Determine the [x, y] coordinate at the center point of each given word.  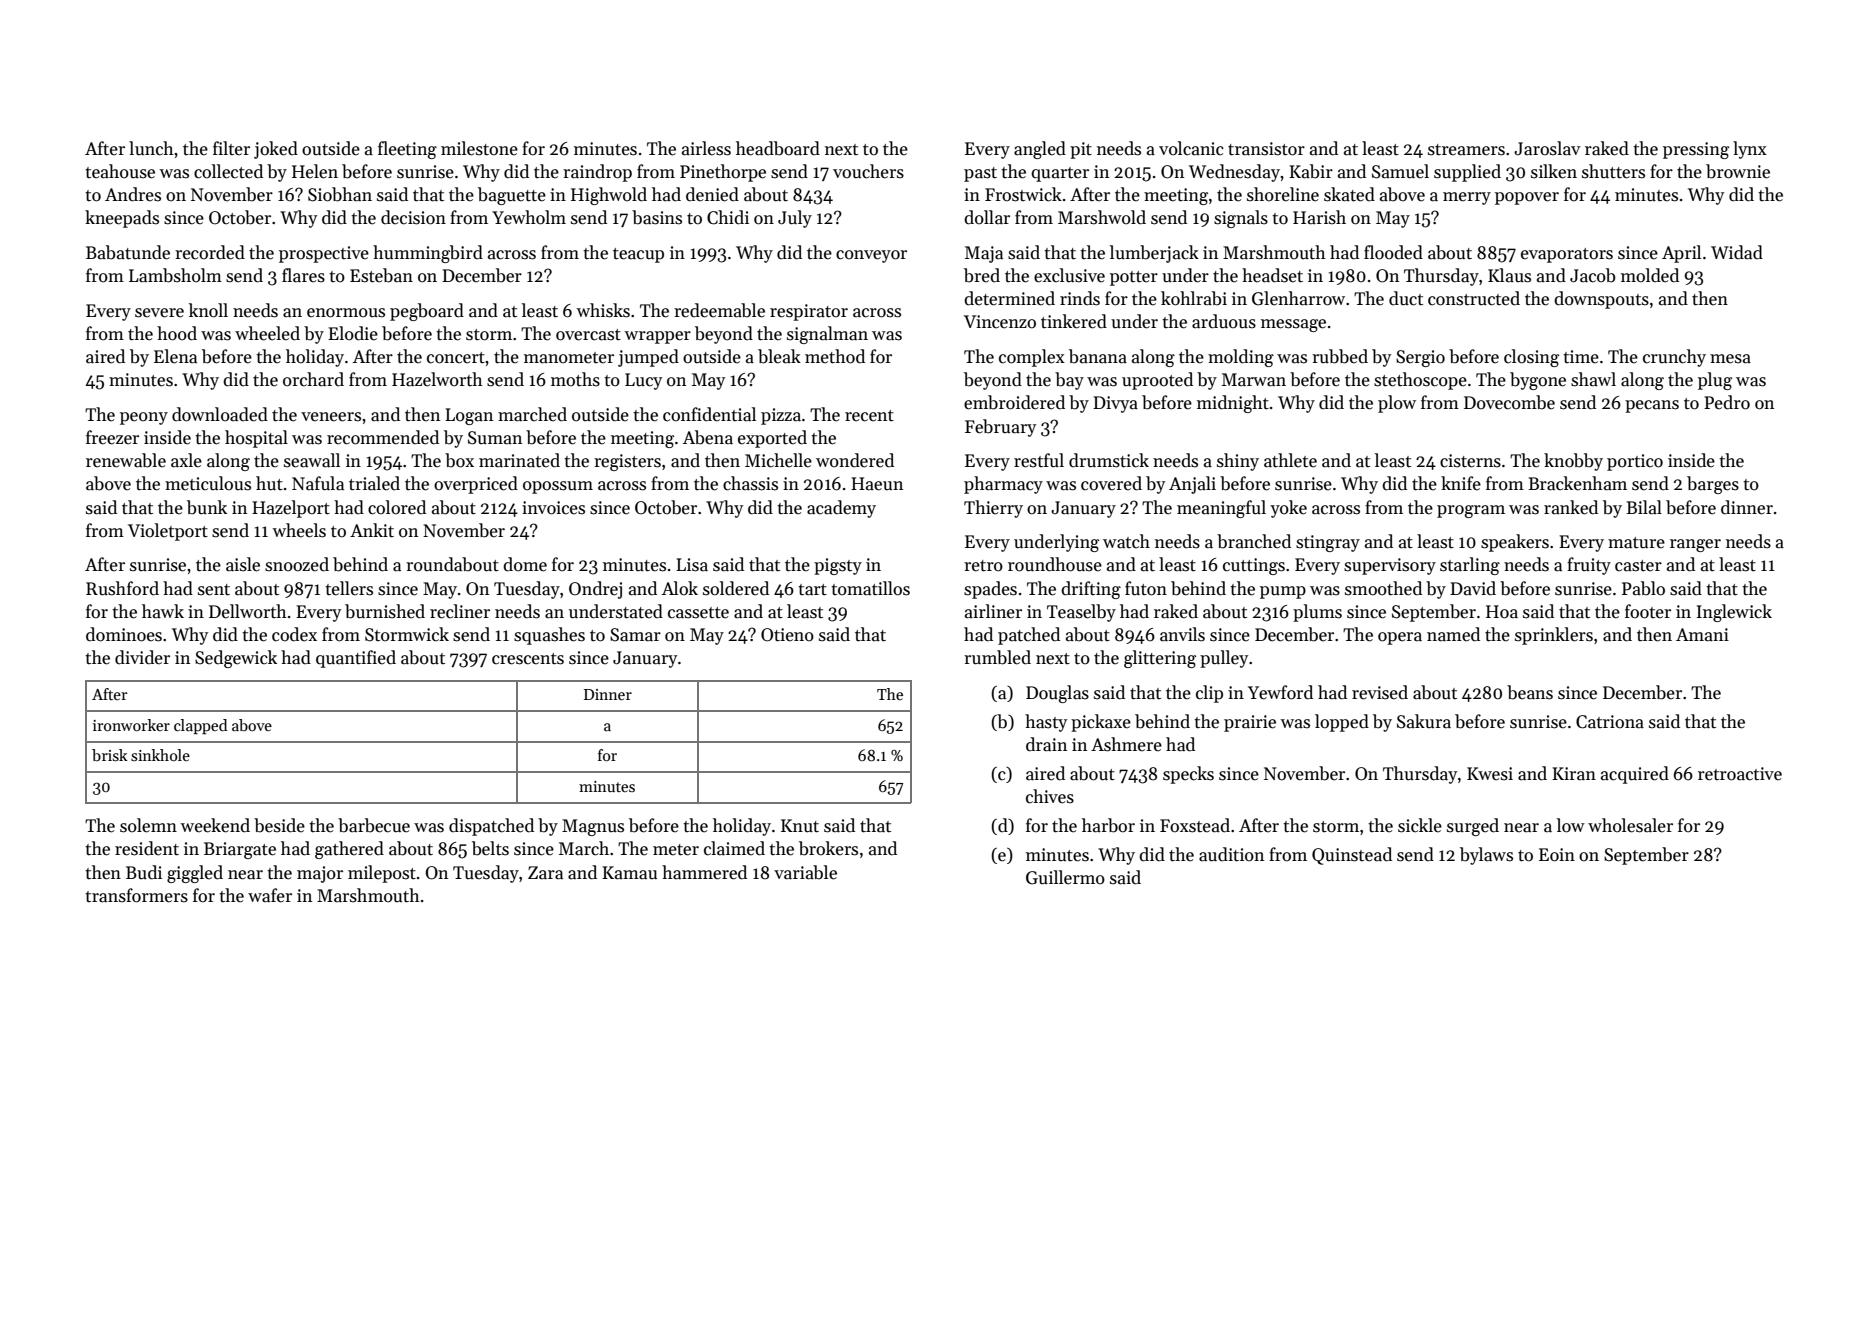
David [1473, 588]
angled [1040, 150]
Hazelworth [437, 379]
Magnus [593, 827]
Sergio [1420, 358]
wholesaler [1630, 825]
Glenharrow [1298, 298]
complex [1032, 358]
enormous [346, 313]
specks [1188, 775]
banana [1098, 356]
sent [214, 590]
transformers [136, 895]
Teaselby [1081, 613]
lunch [151, 148]
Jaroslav [1547, 148]
